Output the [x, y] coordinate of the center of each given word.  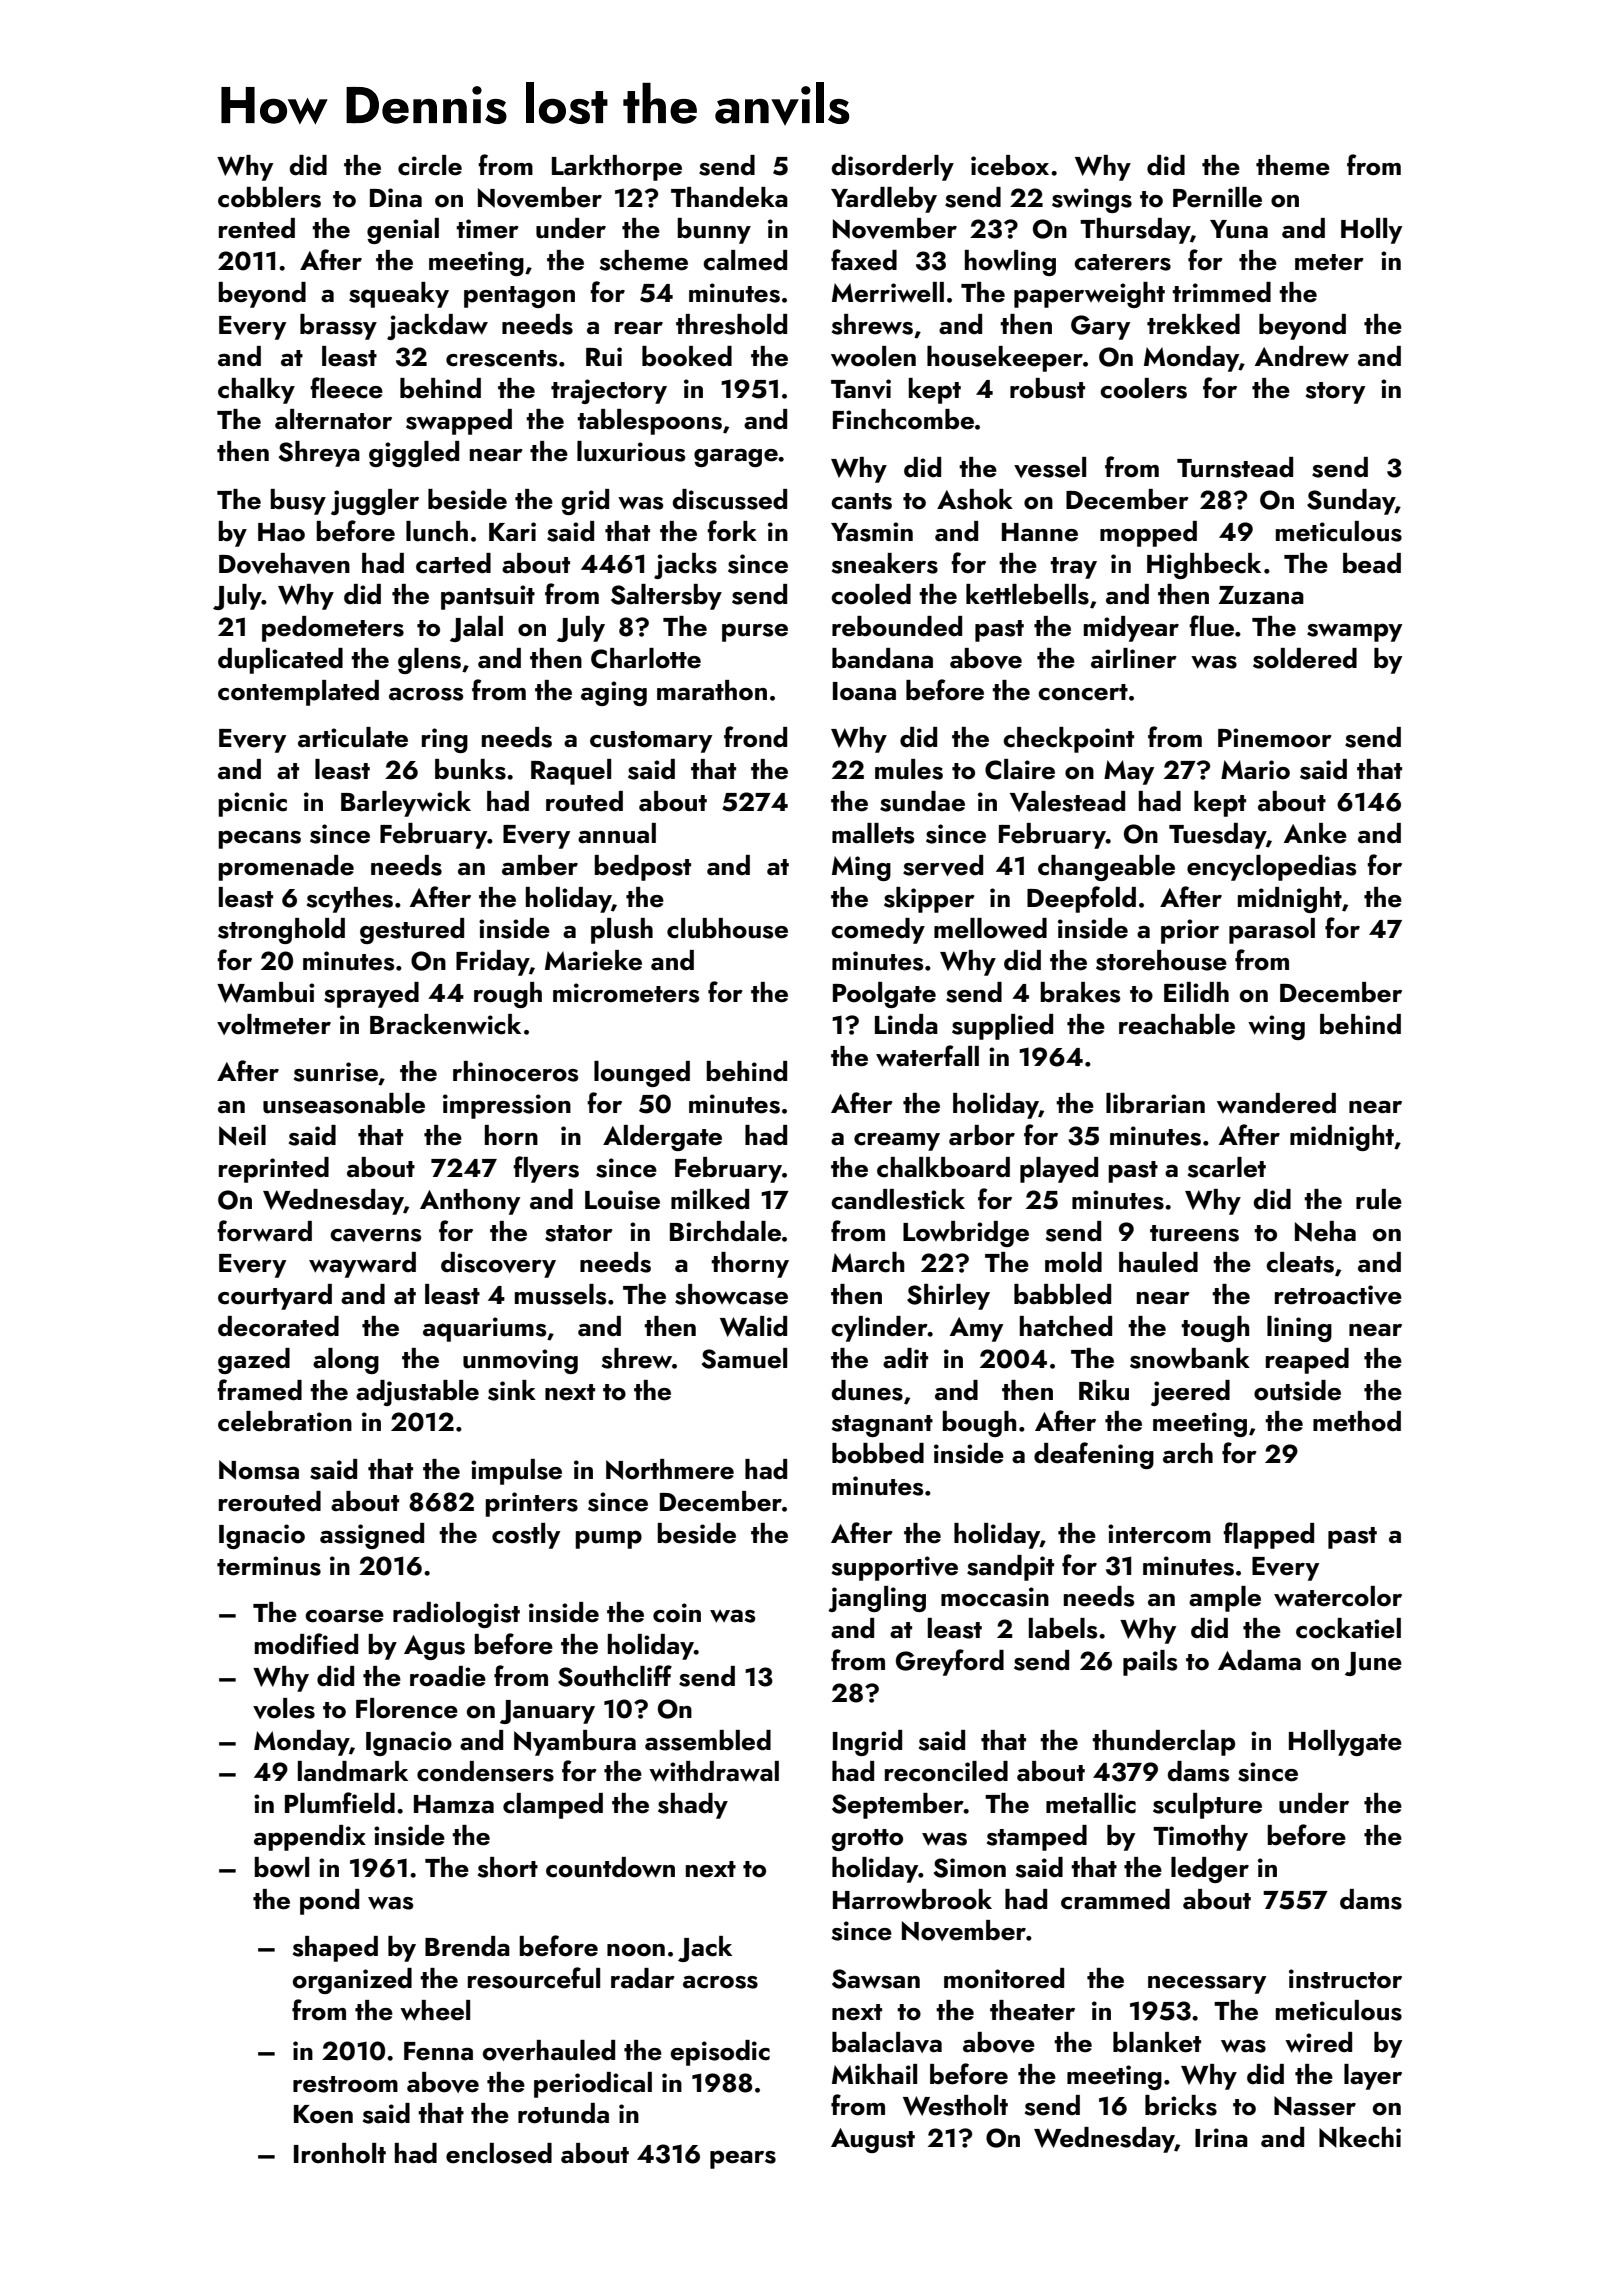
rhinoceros [515, 1071]
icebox [1010, 165]
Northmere [670, 1469]
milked [710, 1199]
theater [1032, 2010]
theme [1293, 165]
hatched [1066, 1326]
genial [403, 231]
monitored [1004, 1978]
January [547, 1712]
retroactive [1338, 1295]
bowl [281, 1867]
